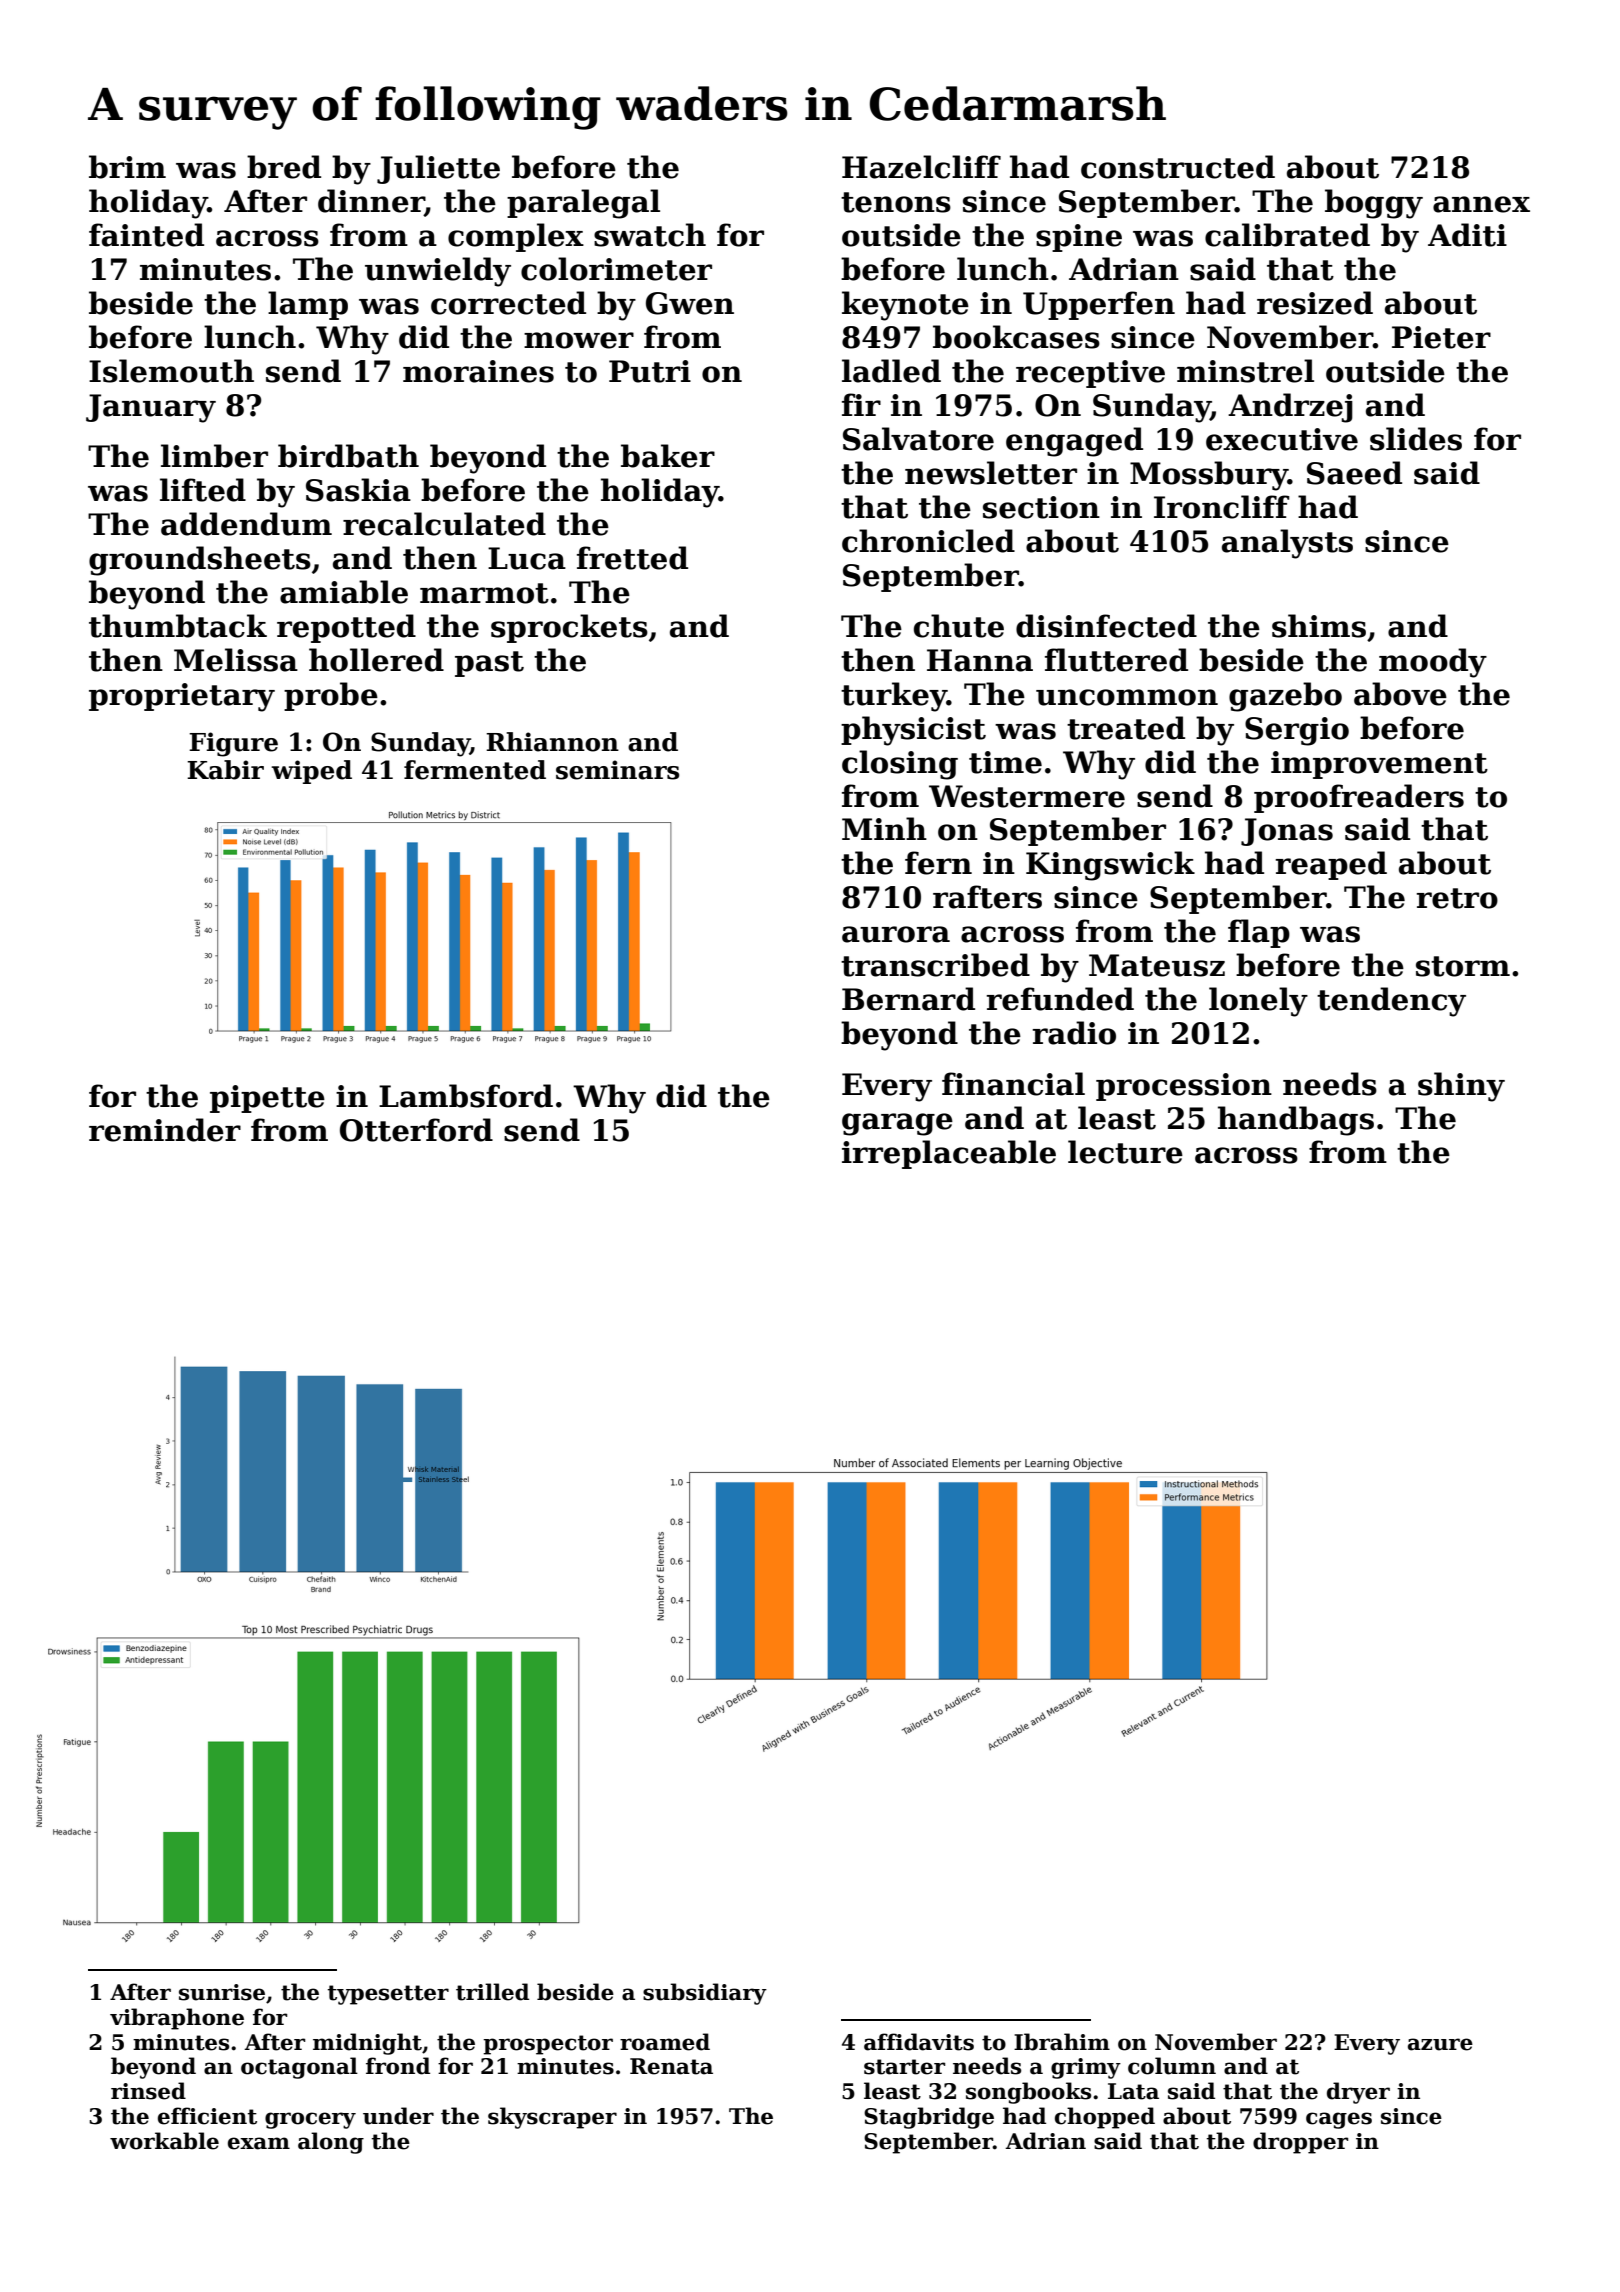 The image size is (1620, 2292). Describe the element at coordinates (222, 1992) in the screenshot. I see `sunrise` at that location.
